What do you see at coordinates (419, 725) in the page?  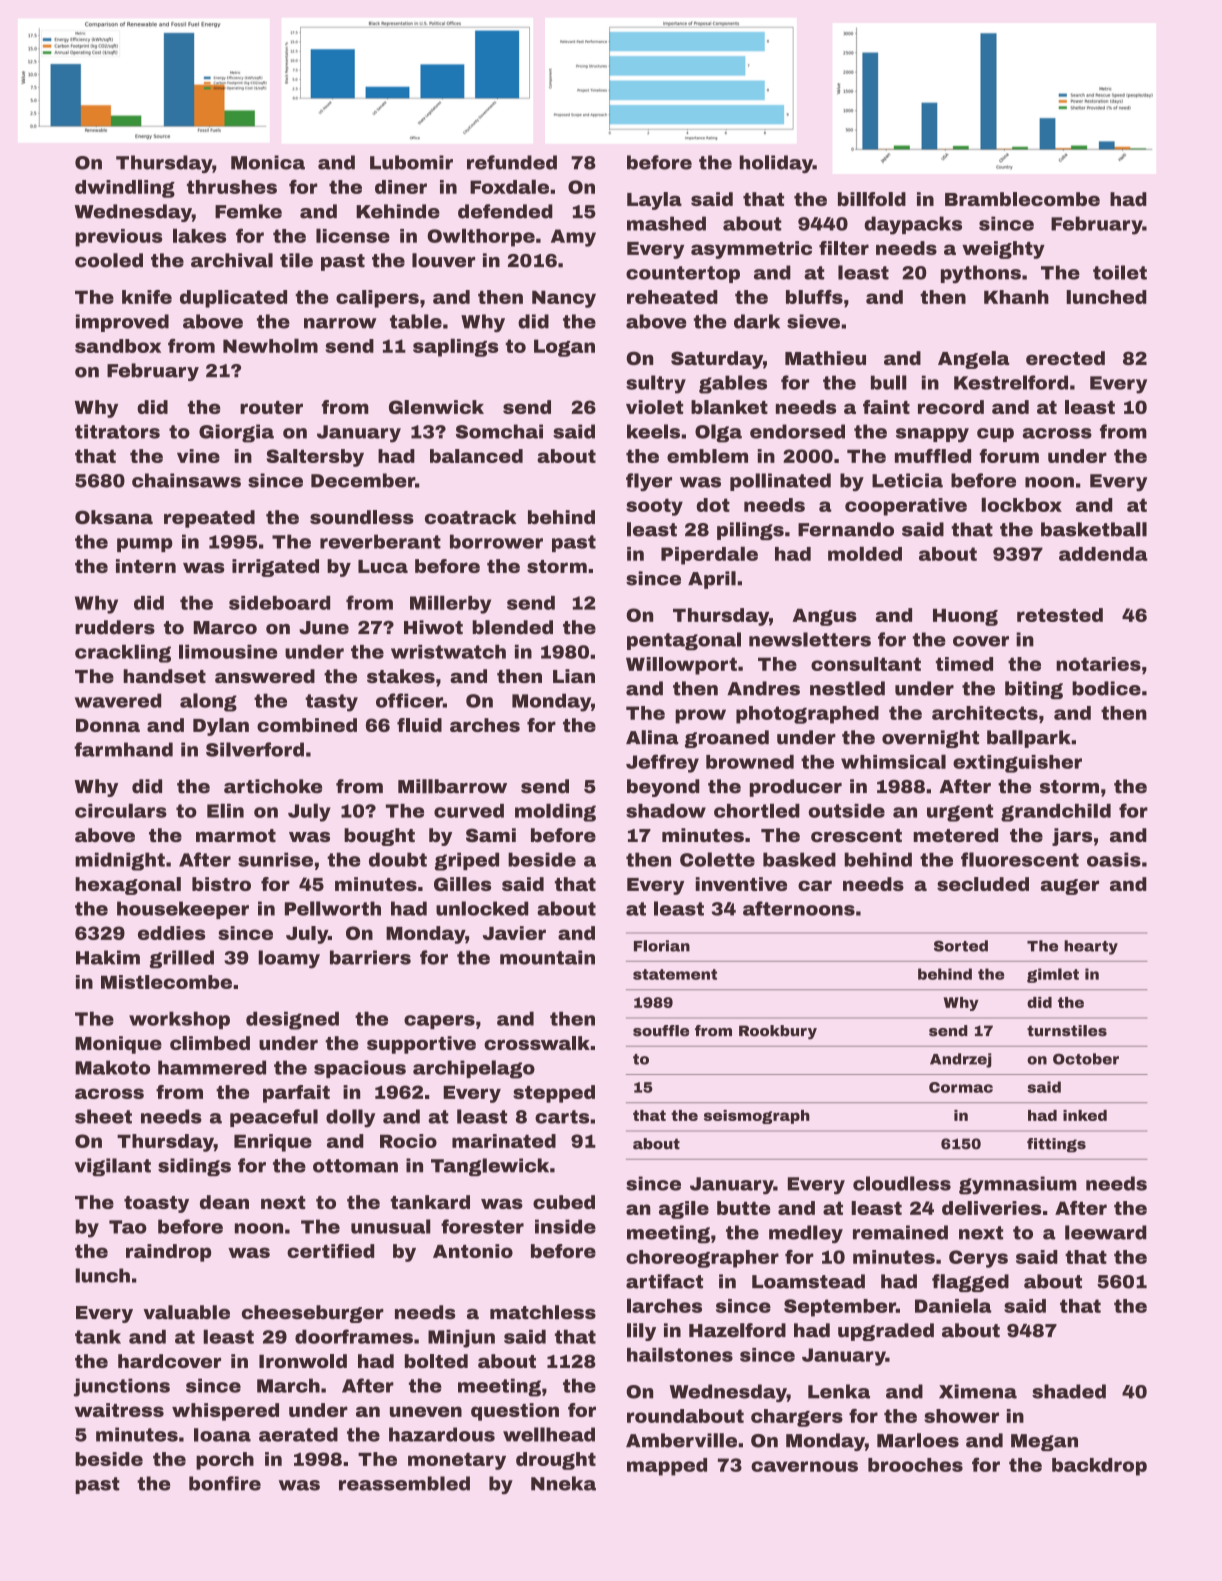 I see `fluid` at bounding box center [419, 725].
